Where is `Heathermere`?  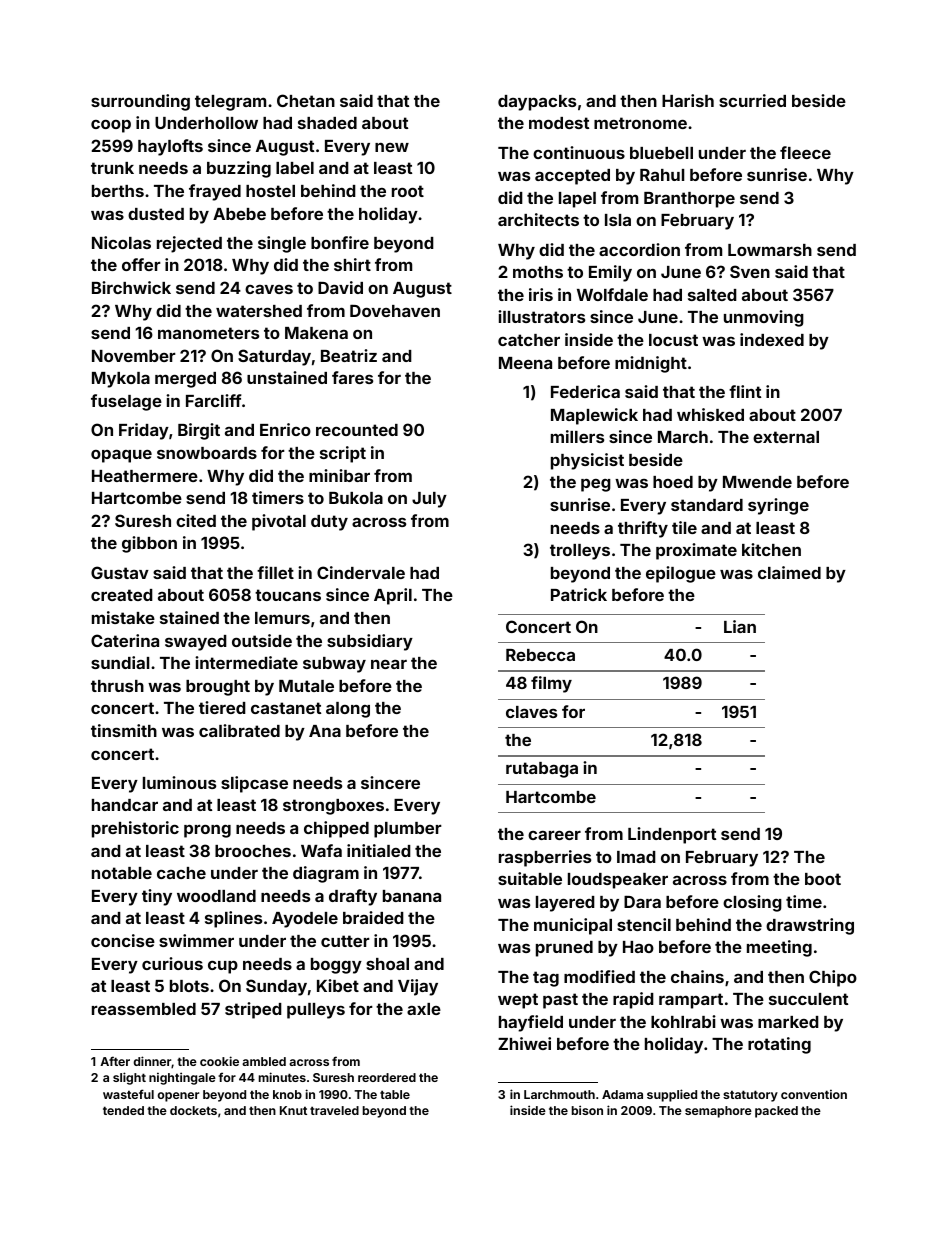 Heathermere is located at coordinates (145, 476).
